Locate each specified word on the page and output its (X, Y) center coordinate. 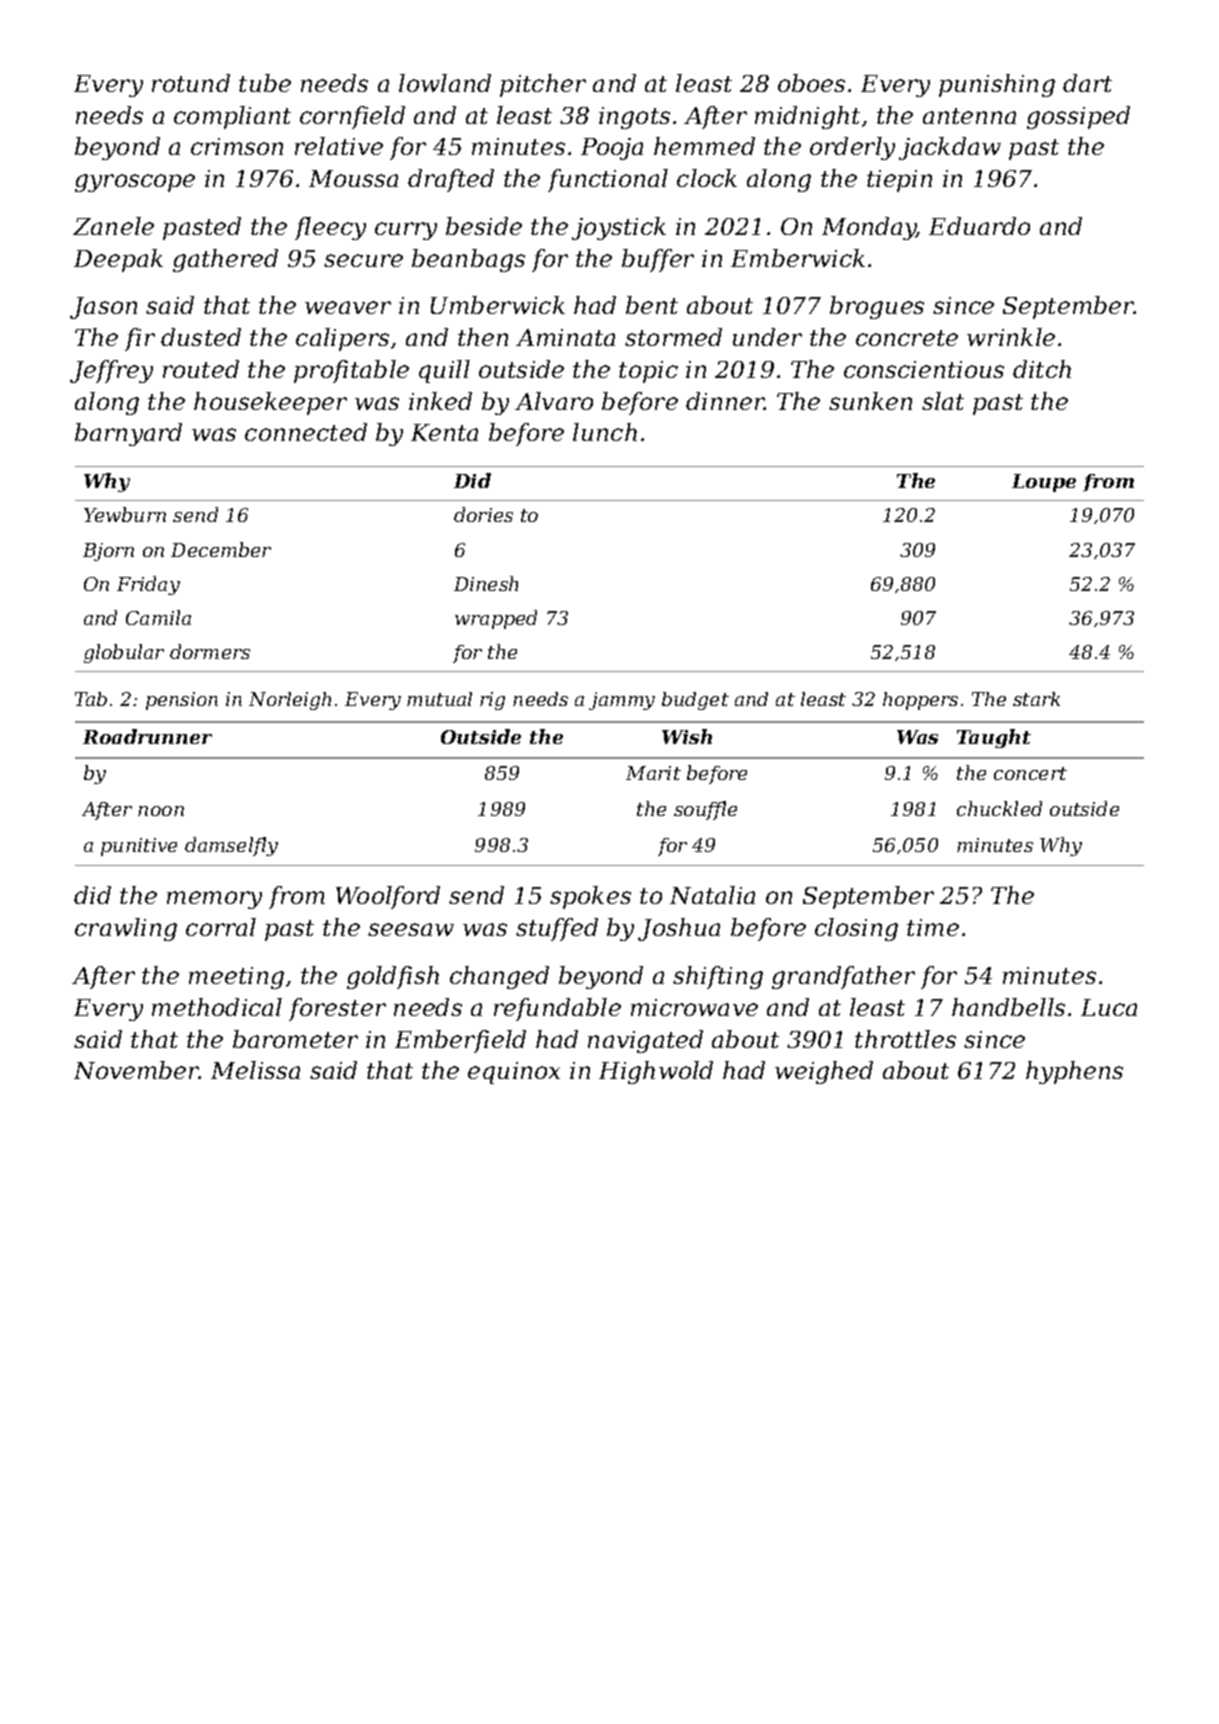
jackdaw (950, 148)
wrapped (496, 619)
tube (265, 83)
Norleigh (290, 701)
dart (1087, 83)
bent (652, 305)
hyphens (1074, 1072)
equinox (514, 1073)
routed (201, 369)
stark (1036, 699)
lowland (445, 83)
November (137, 1070)
